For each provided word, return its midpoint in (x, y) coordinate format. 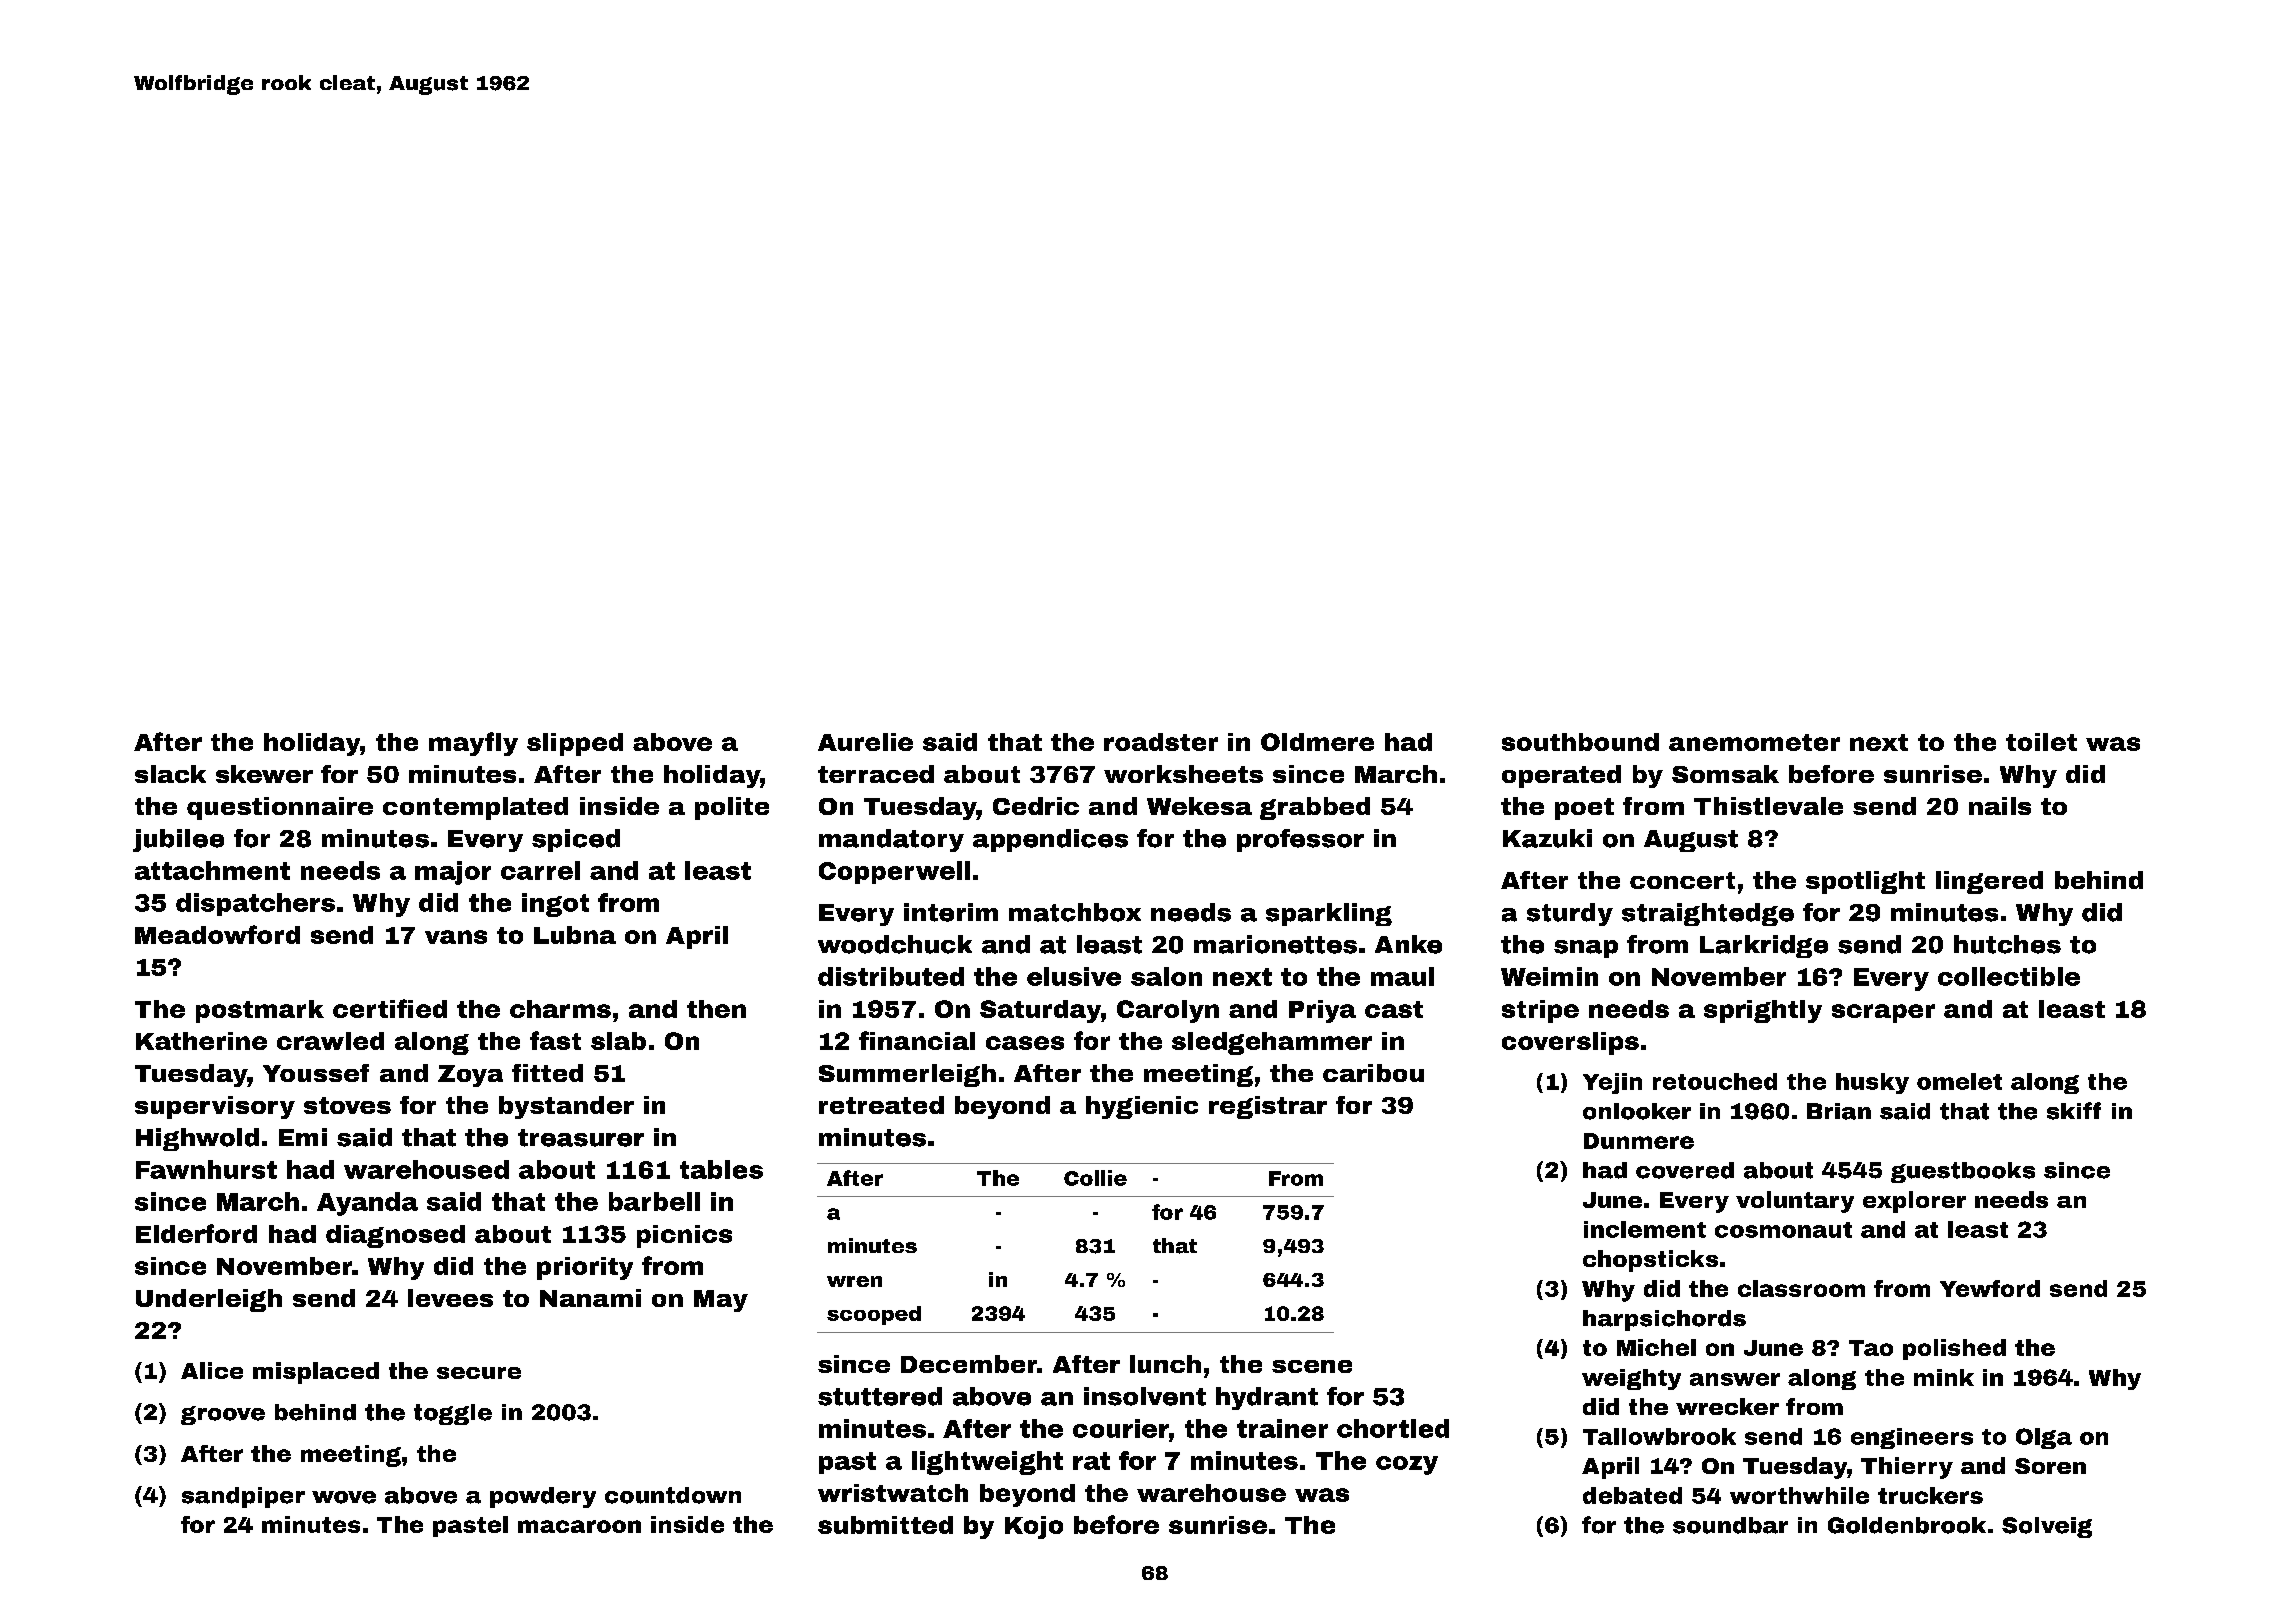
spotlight (1865, 882)
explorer (1914, 1202)
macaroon (579, 1526)
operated (1561, 776)
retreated (881, 1105)
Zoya (470, 1076)
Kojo (1034, 1527)
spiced (576, 840)
